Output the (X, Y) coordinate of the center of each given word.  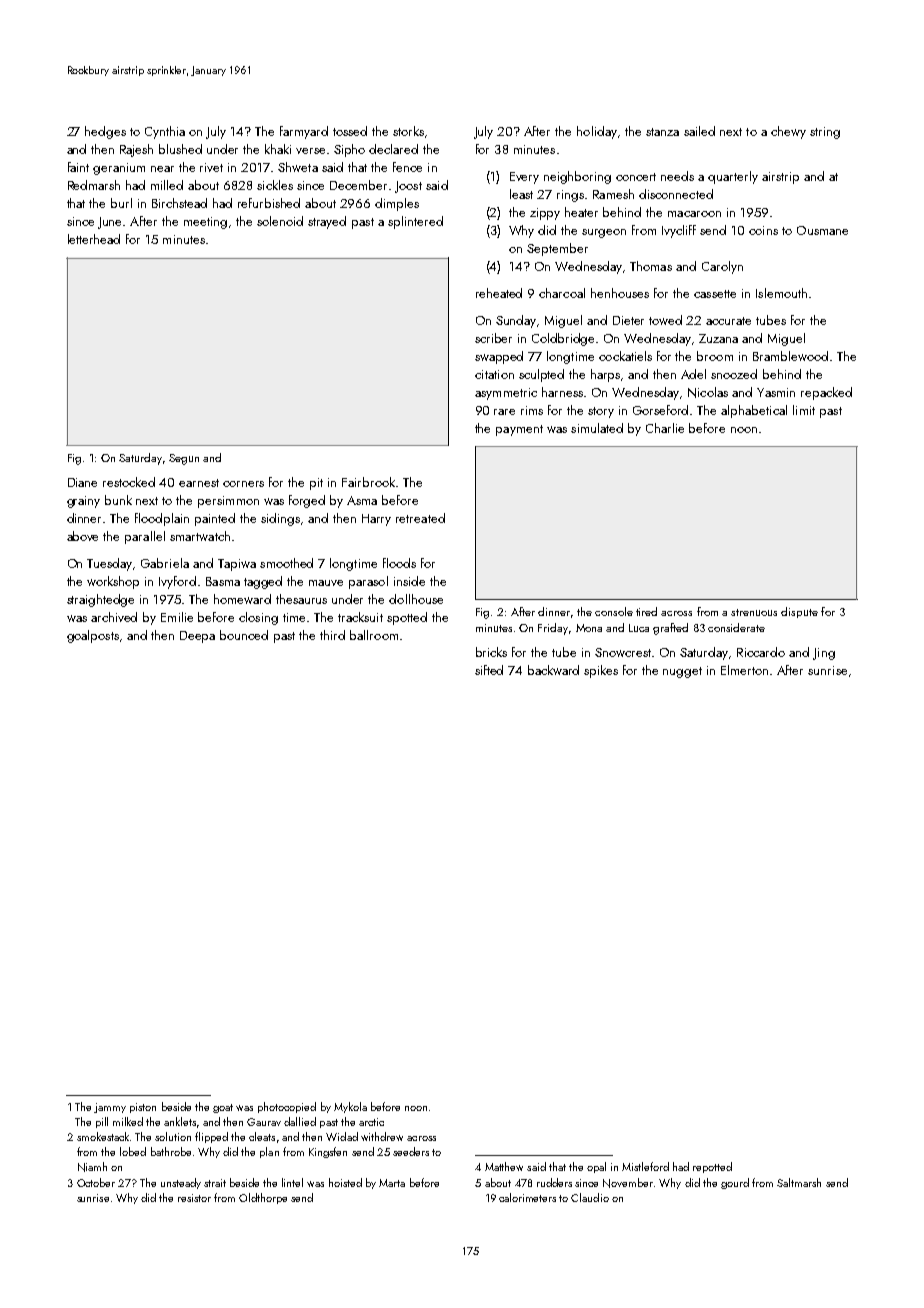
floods (399, 563)
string (825, 133)
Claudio (590, 1197)
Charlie (665, 428)
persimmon (228, 502)
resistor (194, 1198)
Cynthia (165, 132)
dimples (397, 204)
